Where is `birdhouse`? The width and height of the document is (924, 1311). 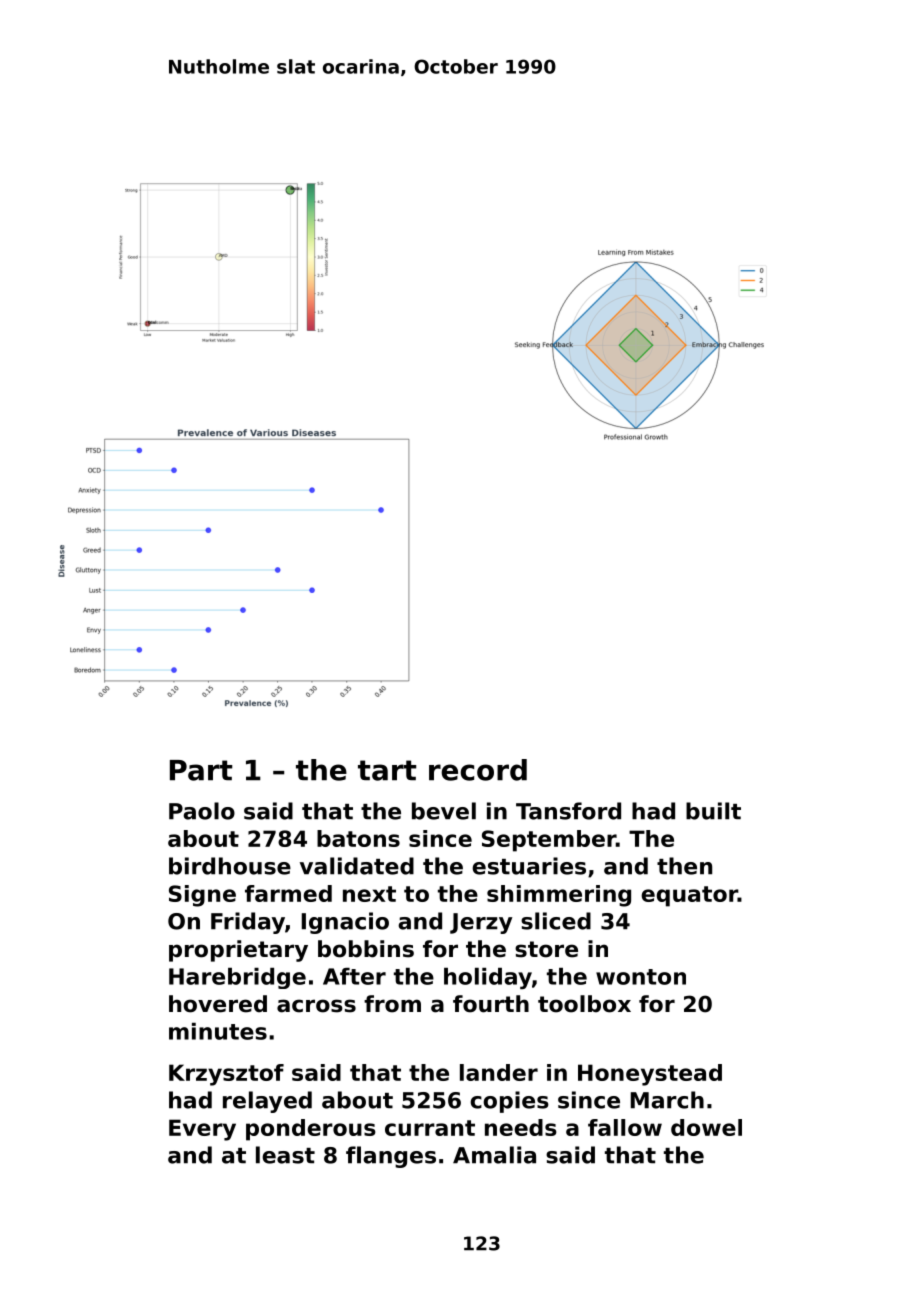
birdhouse is located at coordinates (230, 866).
